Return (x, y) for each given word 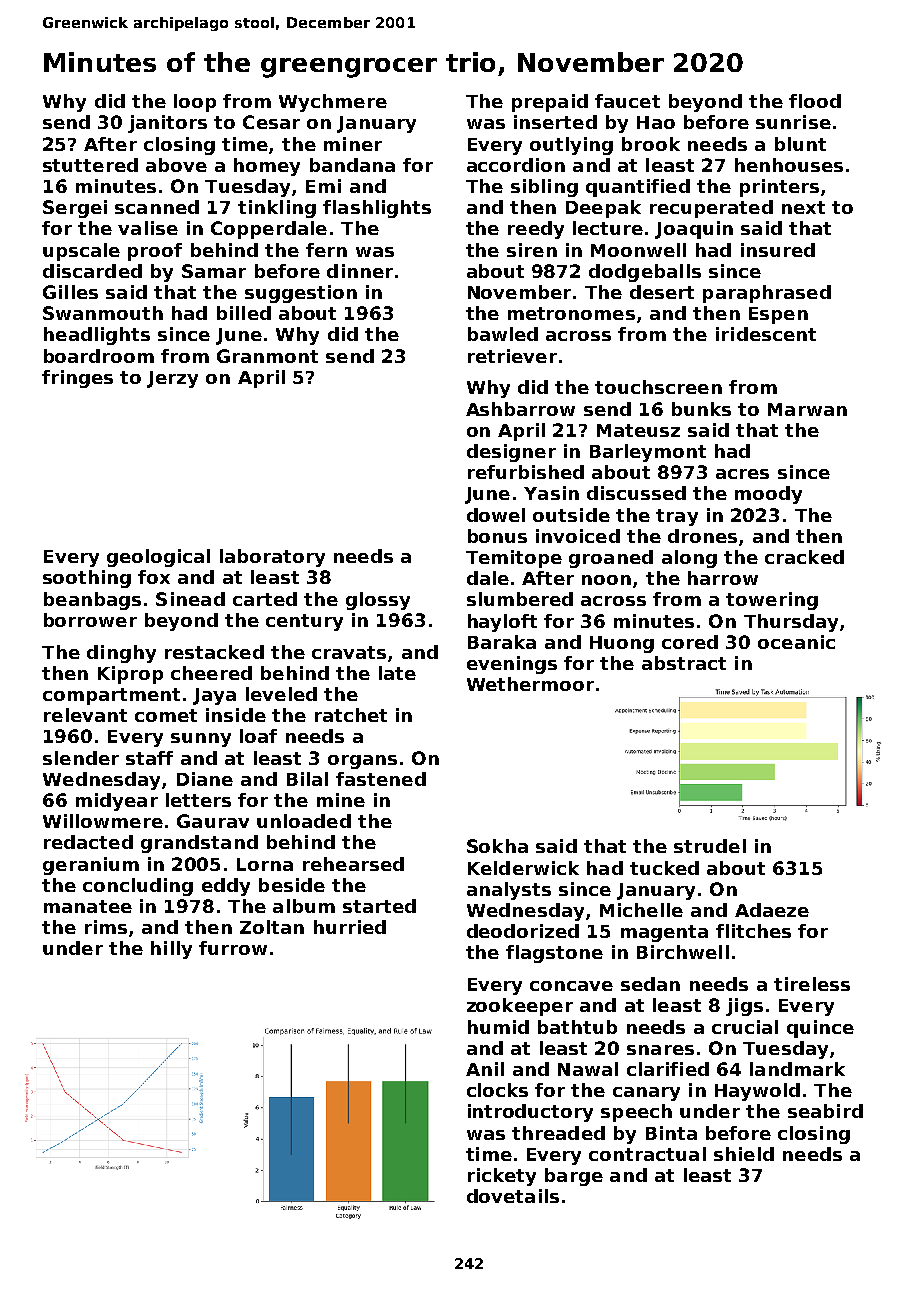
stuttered (90, 165)
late (397, 673)
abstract (684, 663)
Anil (485, 1069)
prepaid (550, 103)
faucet (627, 101)
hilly (171, 950)
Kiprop (130, 675)
